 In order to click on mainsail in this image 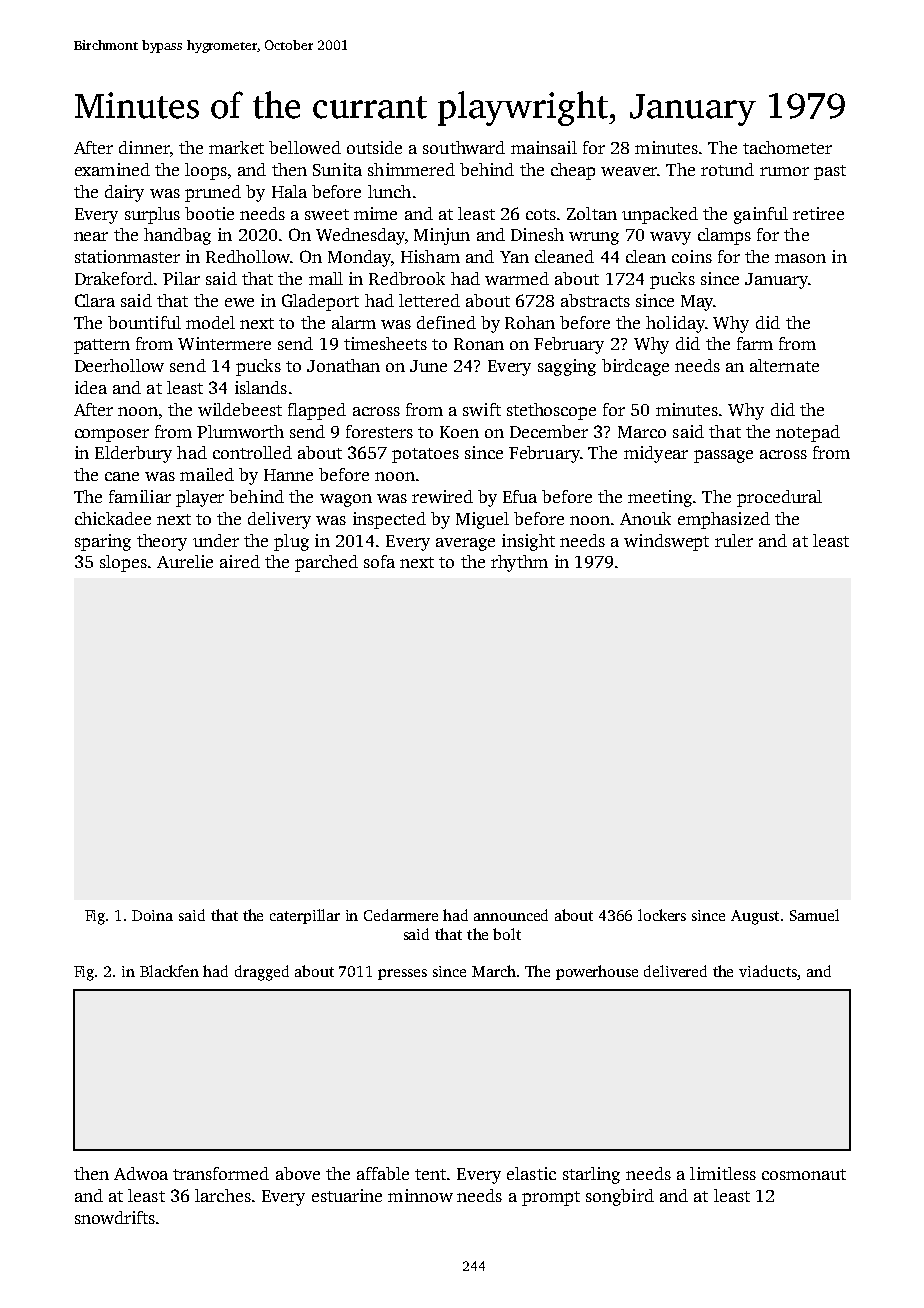, I will do `click(544, 147)`.
